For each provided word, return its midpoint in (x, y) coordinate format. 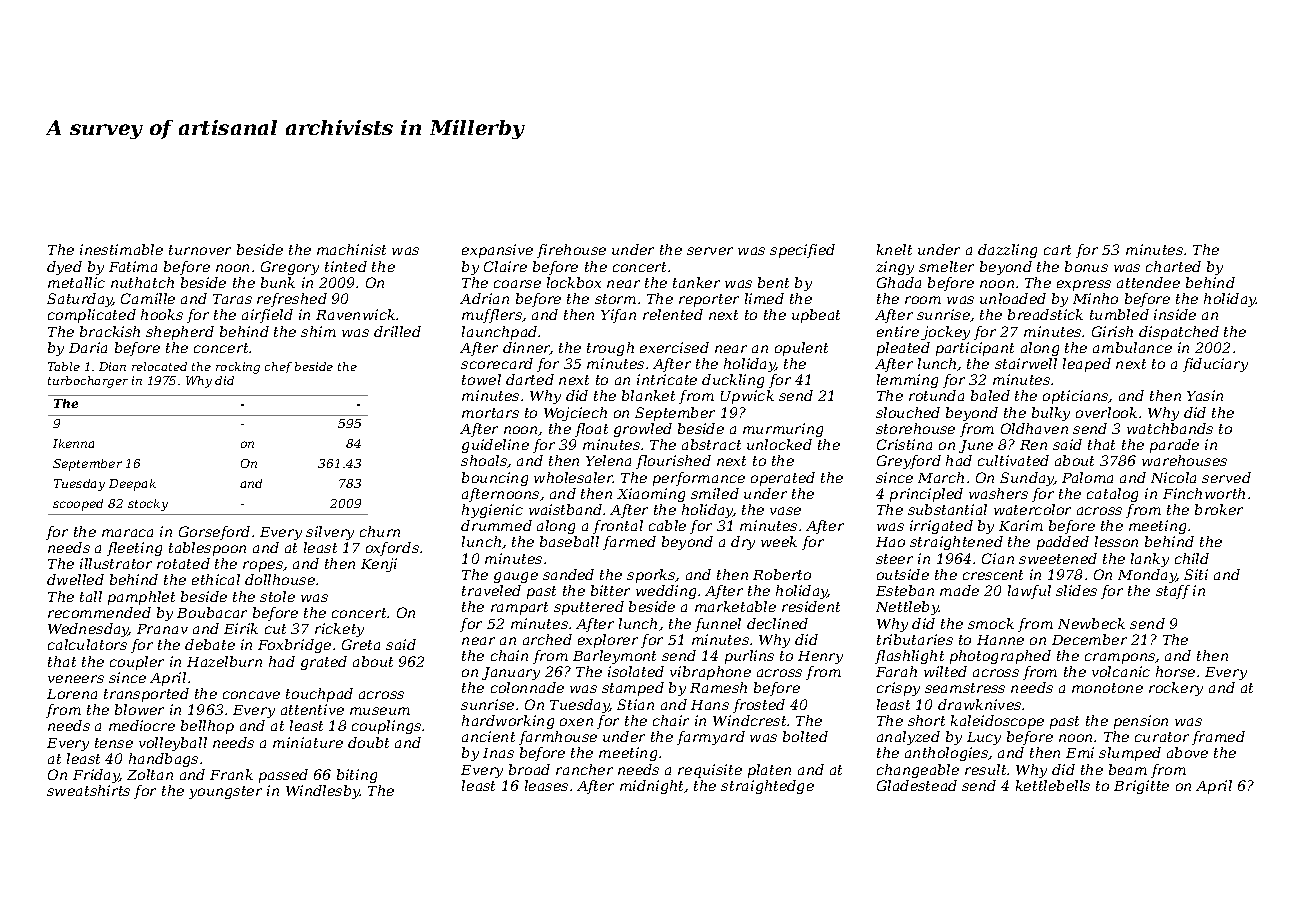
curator (1162, 737)
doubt (368, 742)
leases (546, 785)
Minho (1095, 298)
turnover (200, 250)
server (710, 251)
